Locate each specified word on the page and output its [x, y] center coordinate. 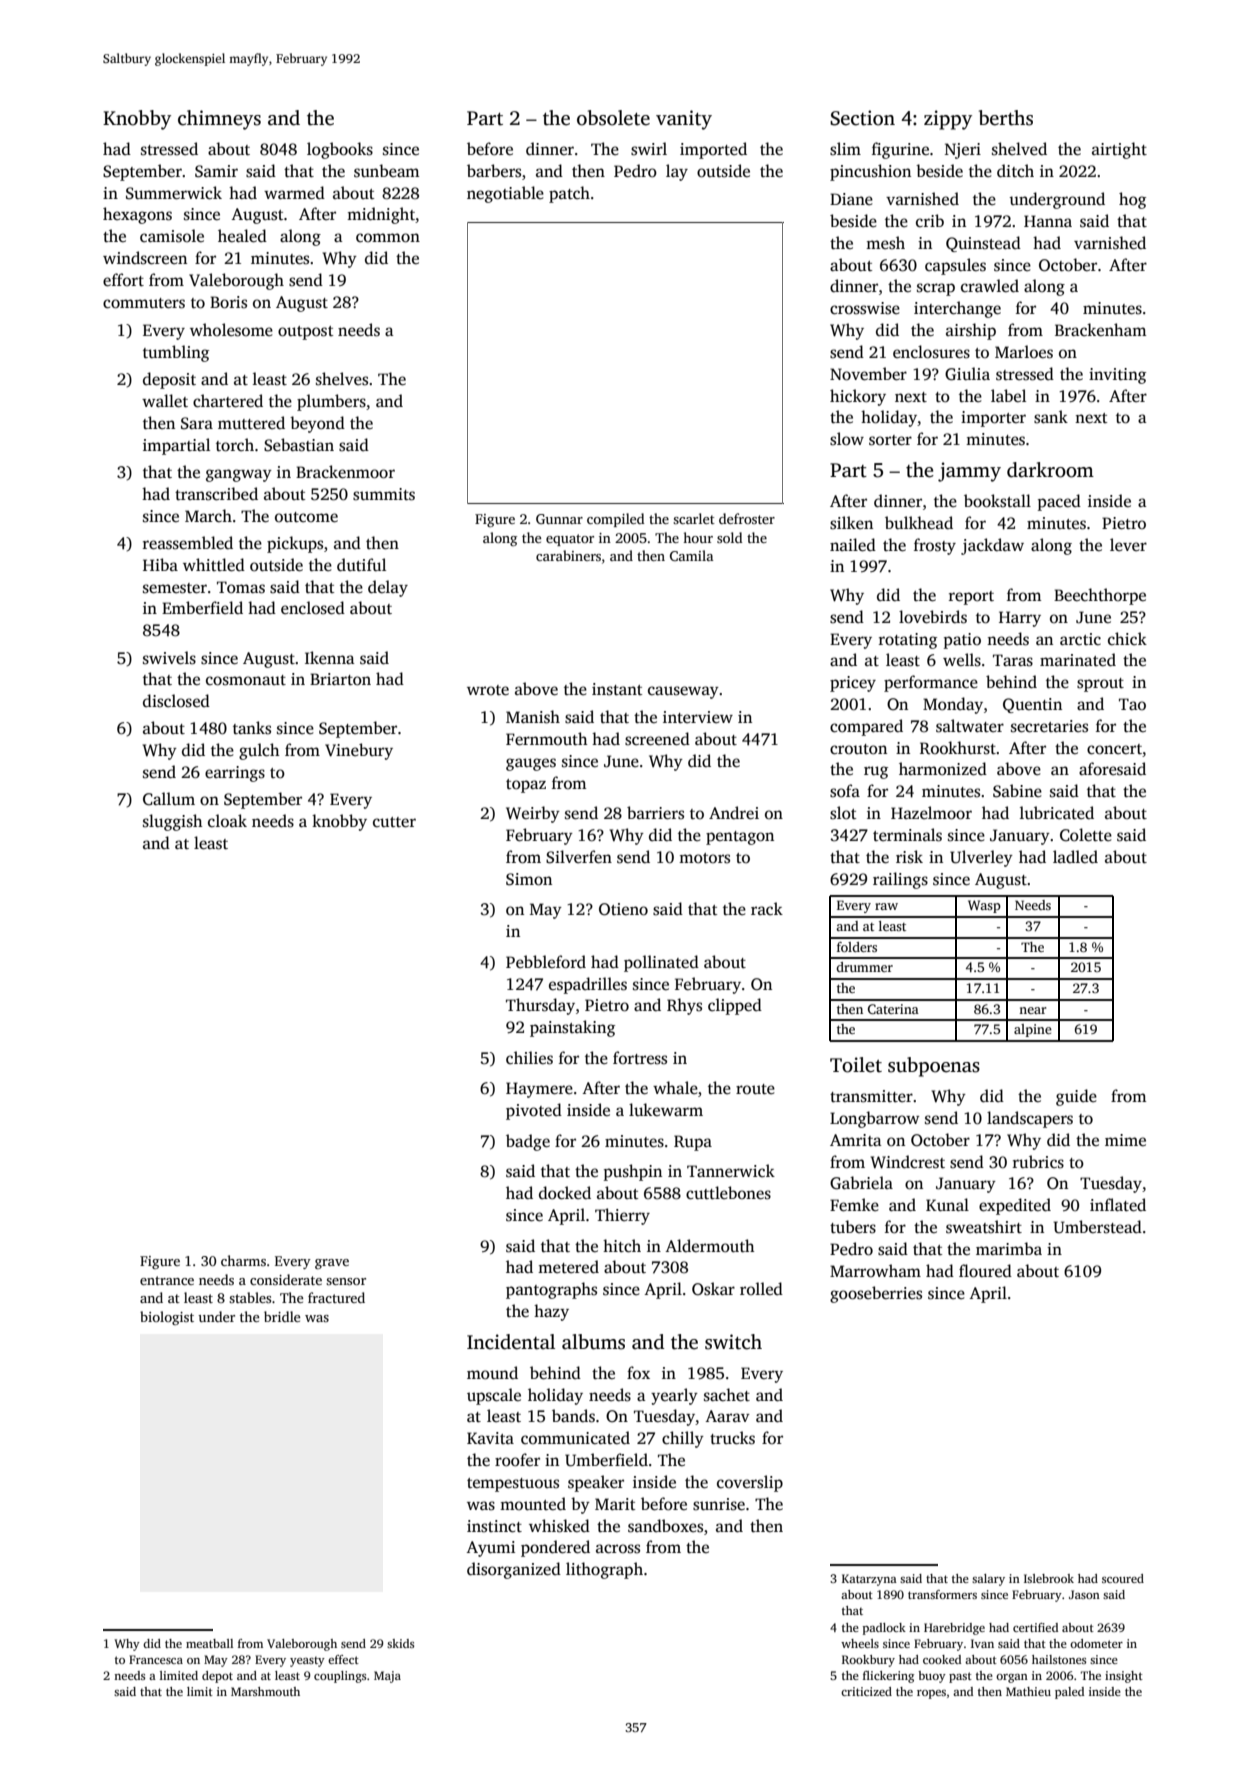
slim [845, 149]
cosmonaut [246, 680]
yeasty [307, 1662]
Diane [851, 199]
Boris [228, 302]
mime [1125, 1140]
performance [931, 683]
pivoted [534, 1111]
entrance [167, 1280]
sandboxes [665, 1526]
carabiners [568, 555]
